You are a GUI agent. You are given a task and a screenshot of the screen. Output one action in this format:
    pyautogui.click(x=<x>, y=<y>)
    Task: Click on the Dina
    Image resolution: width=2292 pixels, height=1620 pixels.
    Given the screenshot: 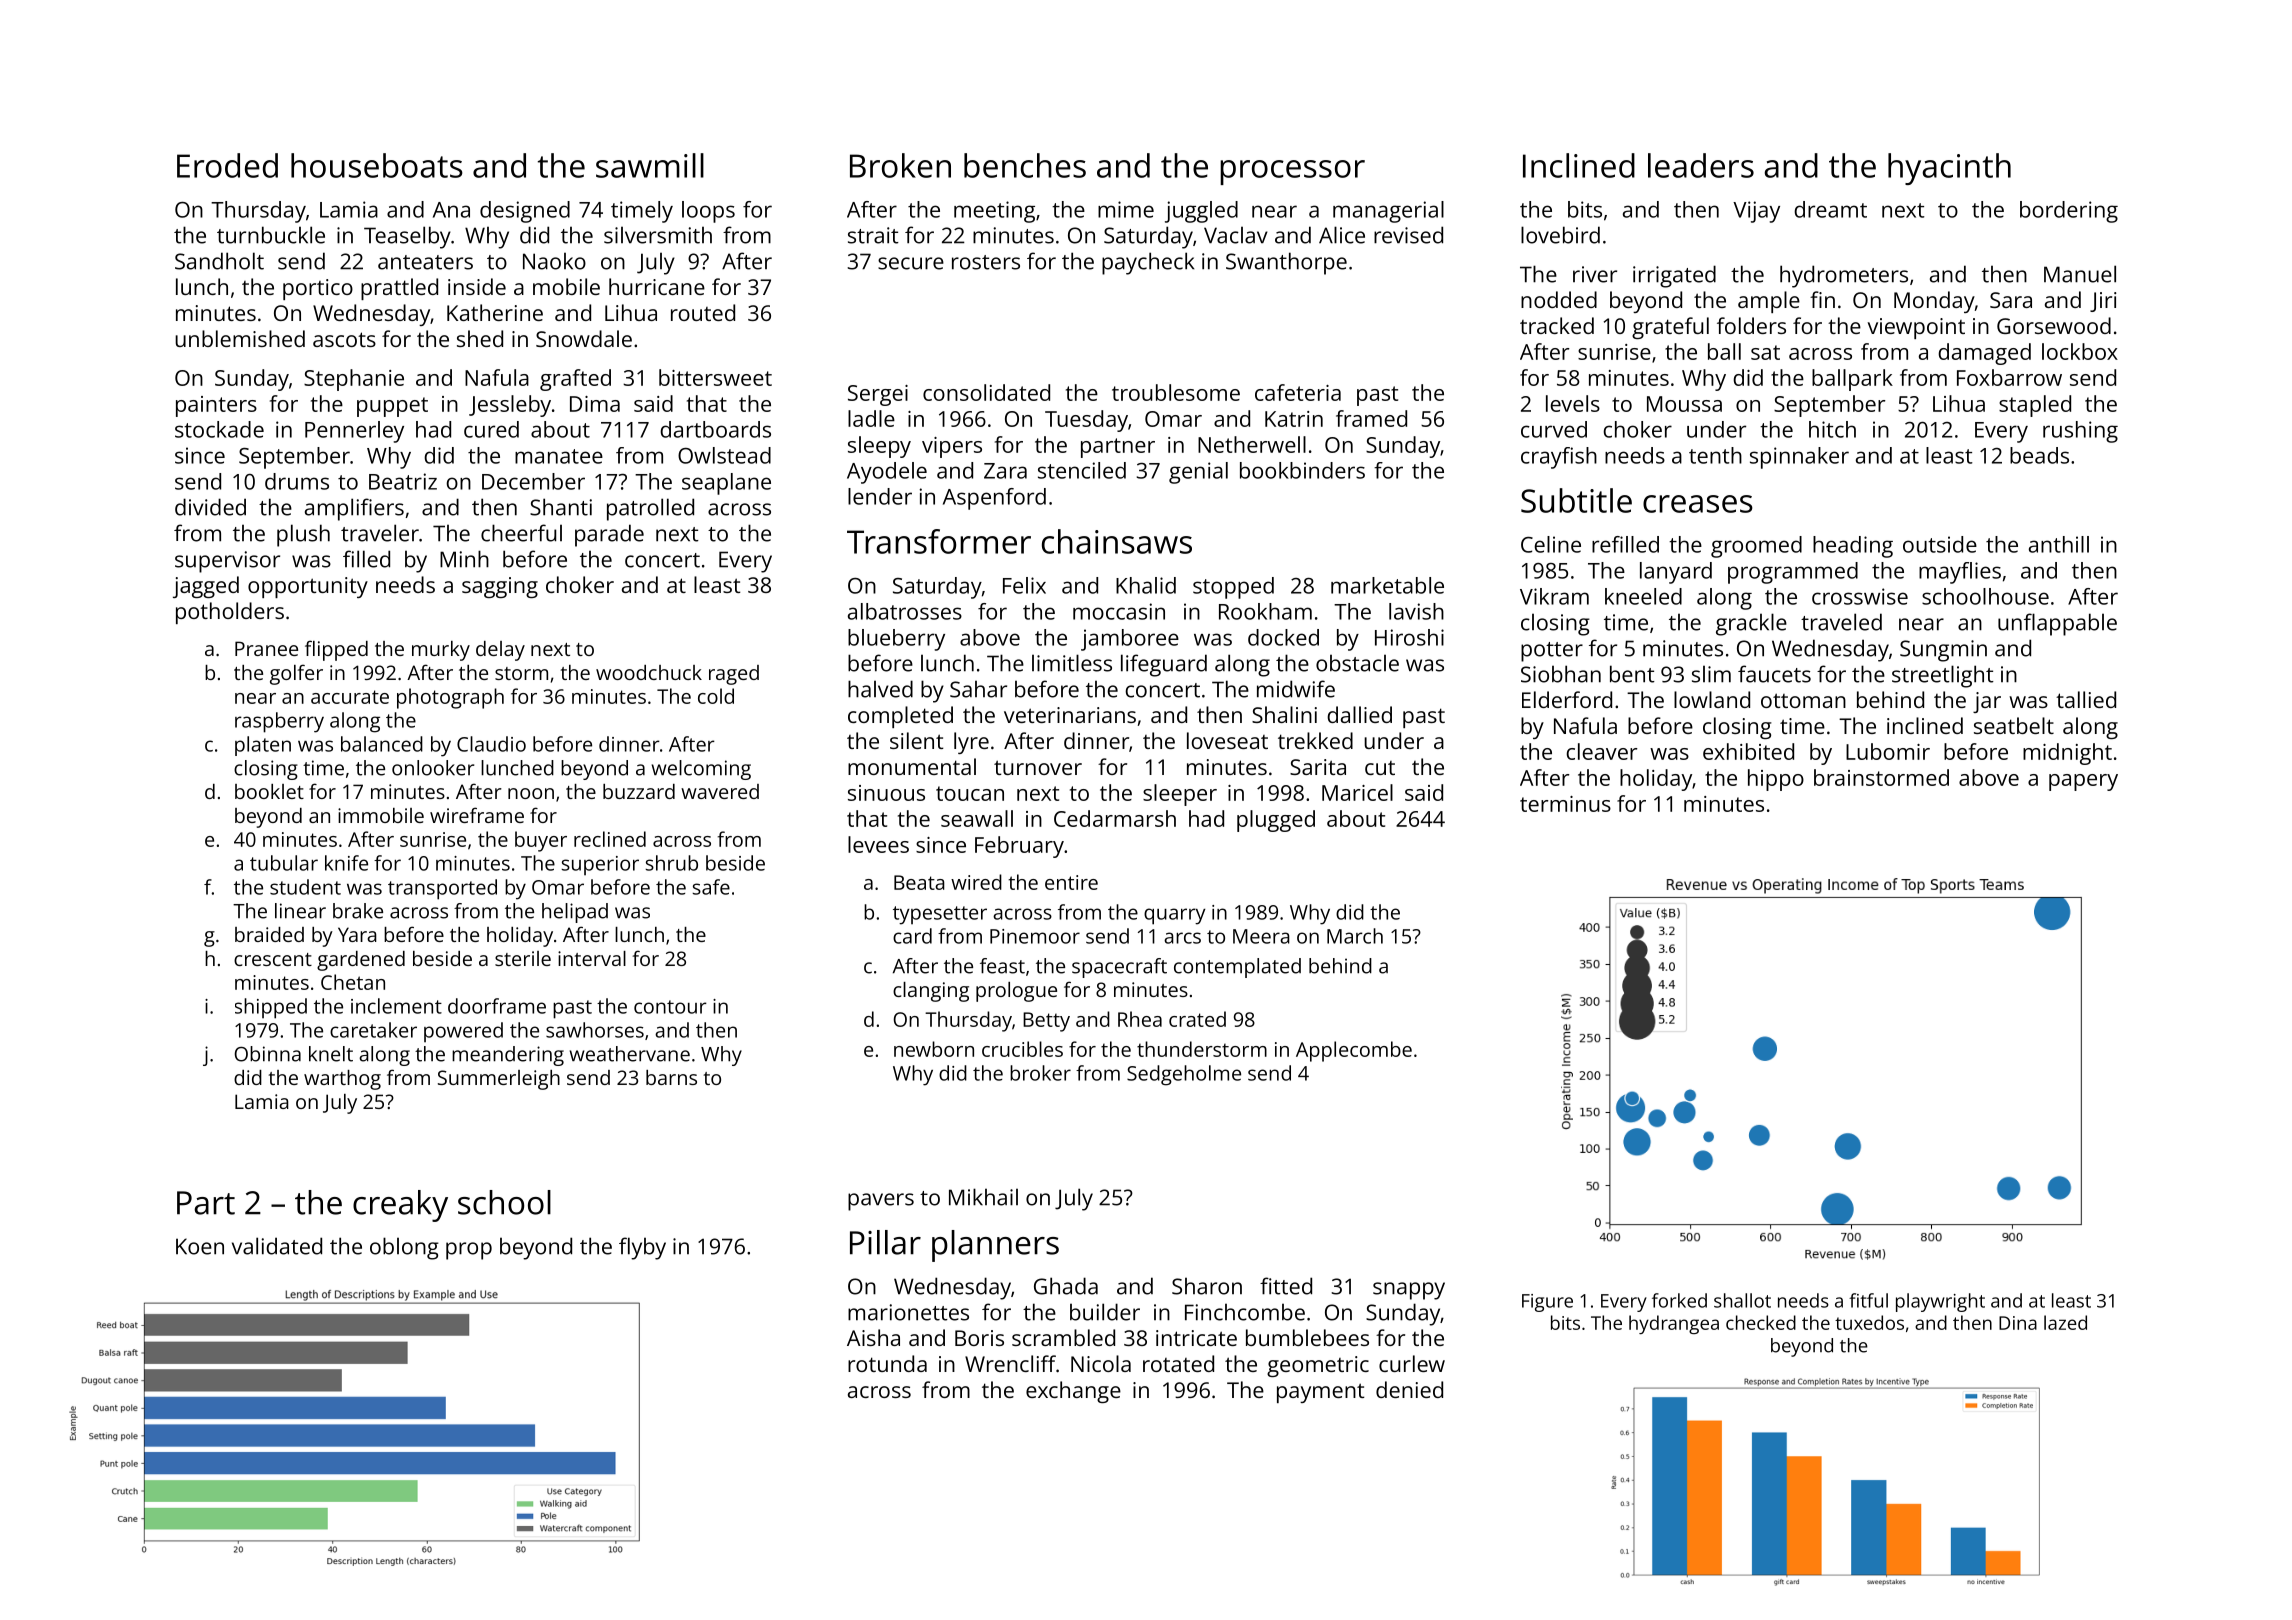 What is the action you would take?
    pyautogui.click(x=2018, y=1323)
